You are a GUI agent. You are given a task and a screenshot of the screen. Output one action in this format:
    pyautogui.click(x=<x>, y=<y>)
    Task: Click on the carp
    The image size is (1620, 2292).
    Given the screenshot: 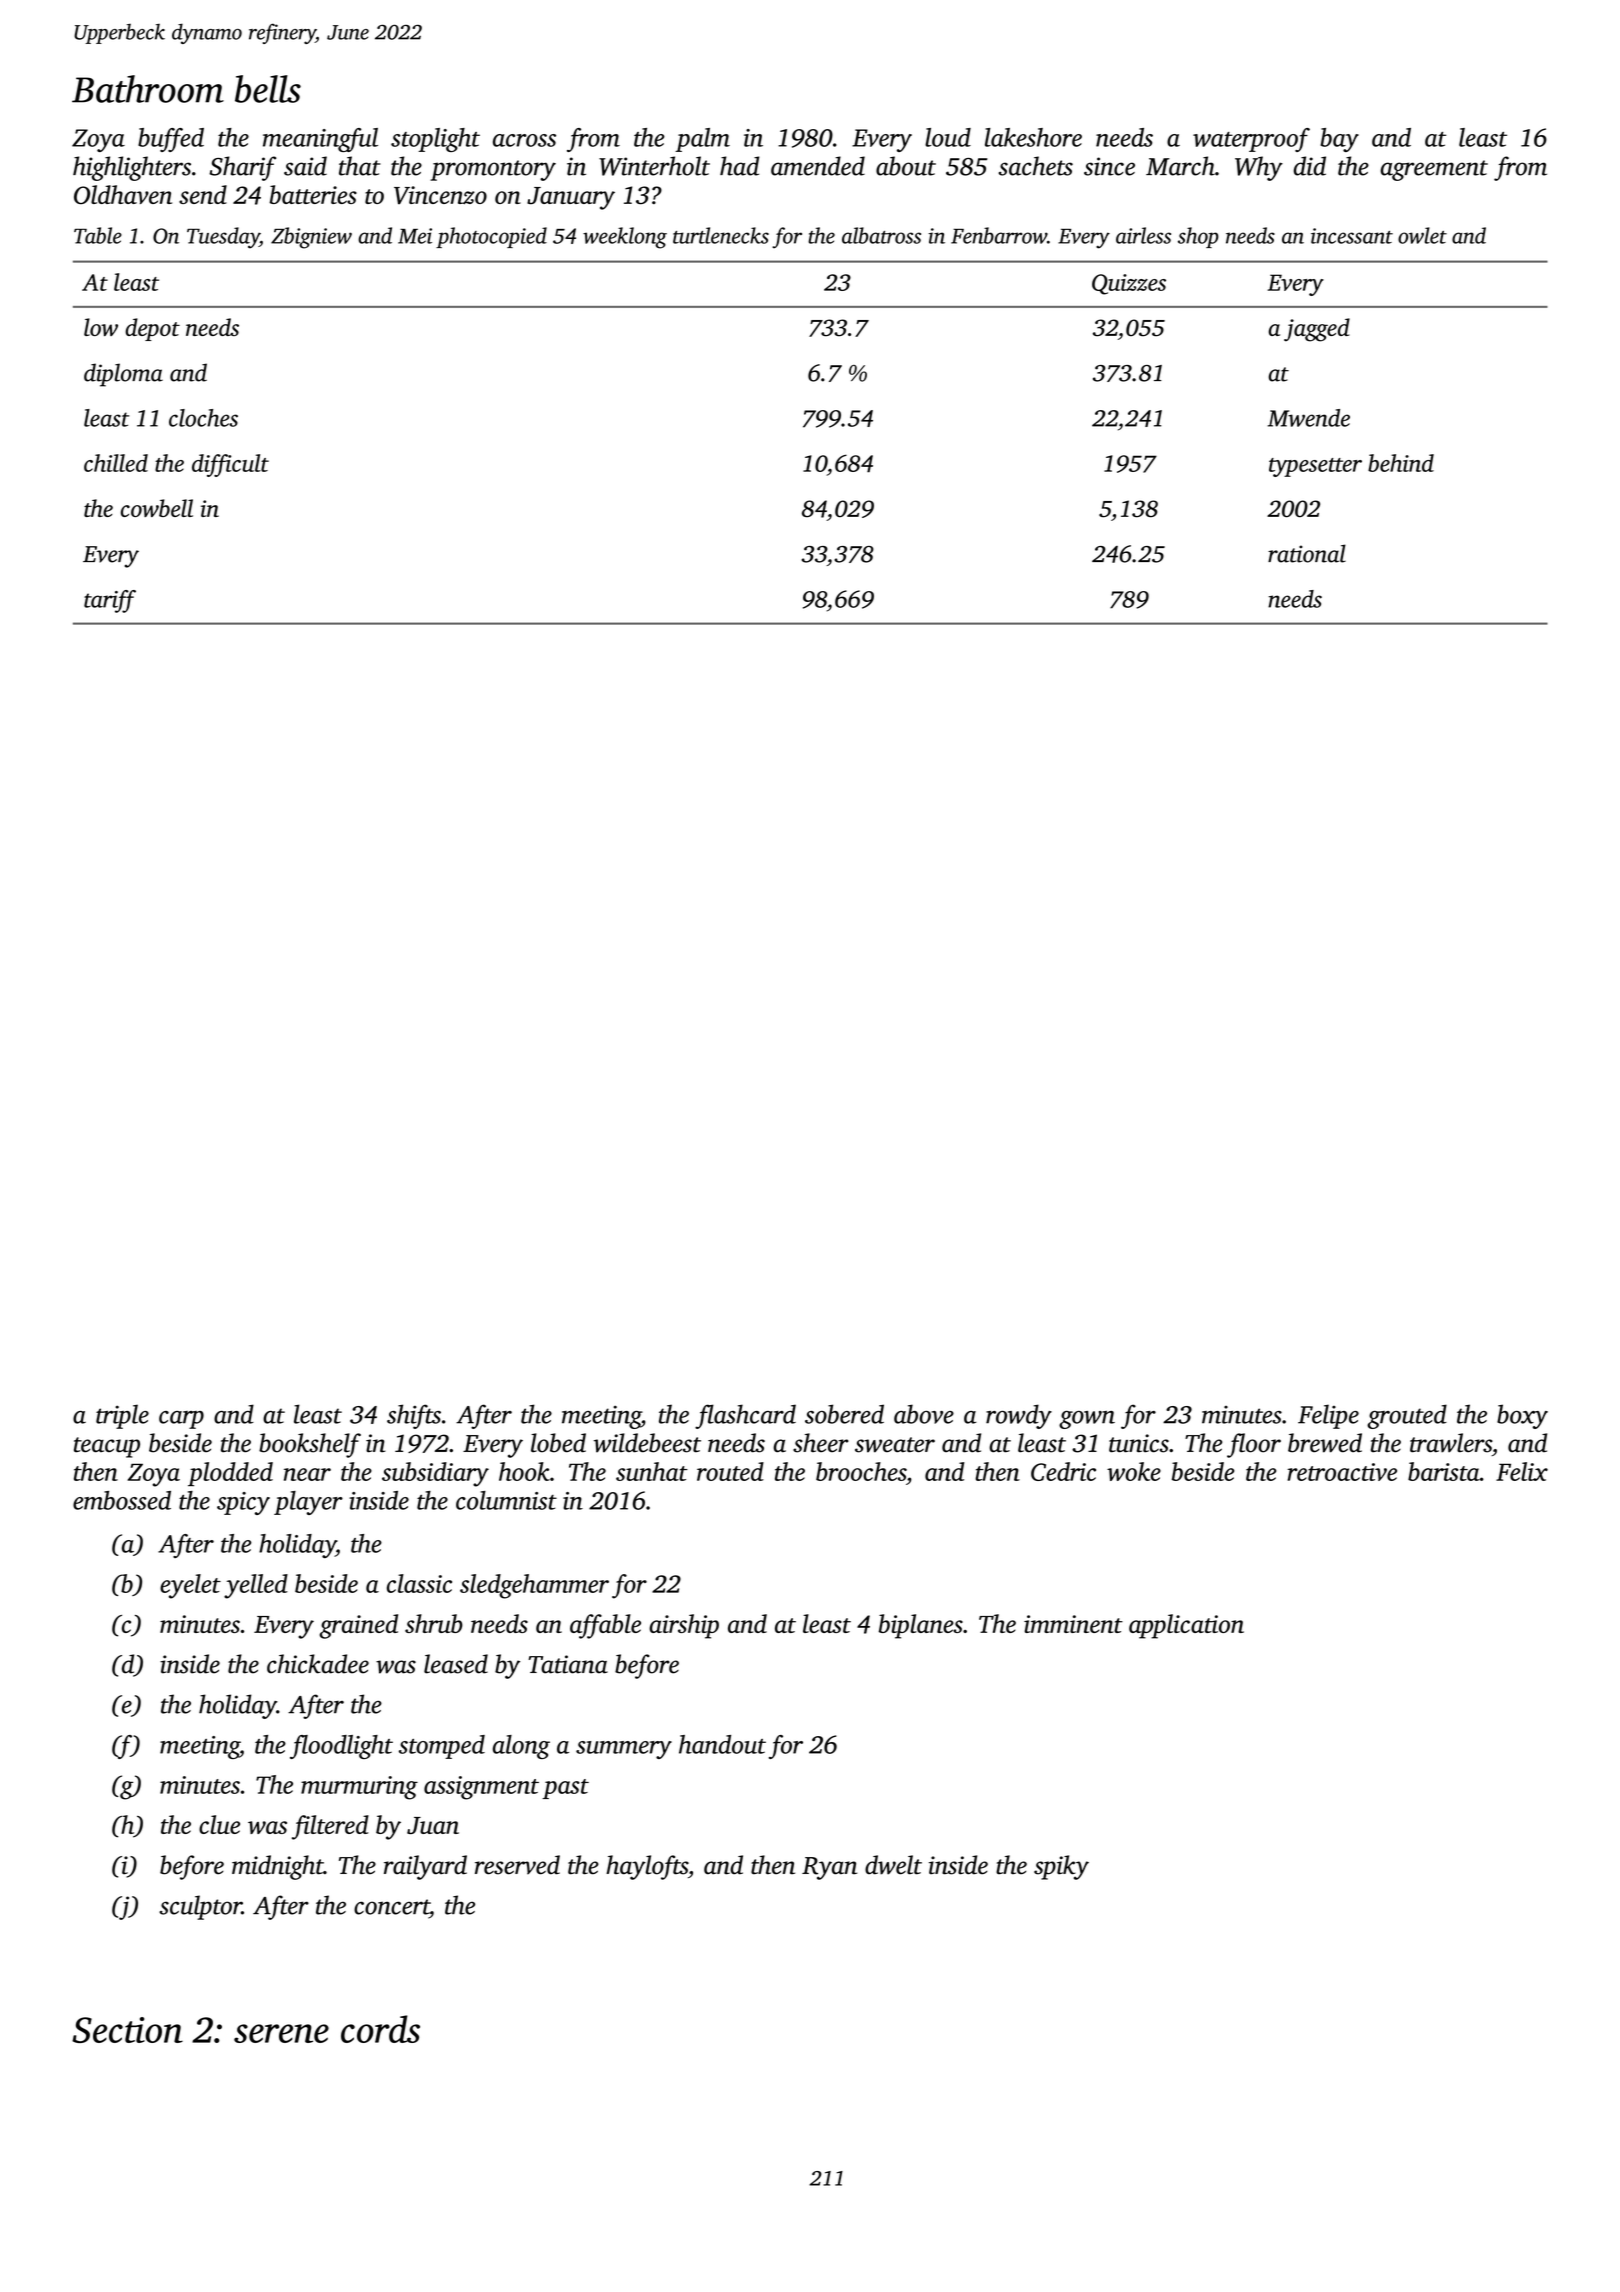 What is the action you would take?
    pyautogui.click(x=181, y=1420)
